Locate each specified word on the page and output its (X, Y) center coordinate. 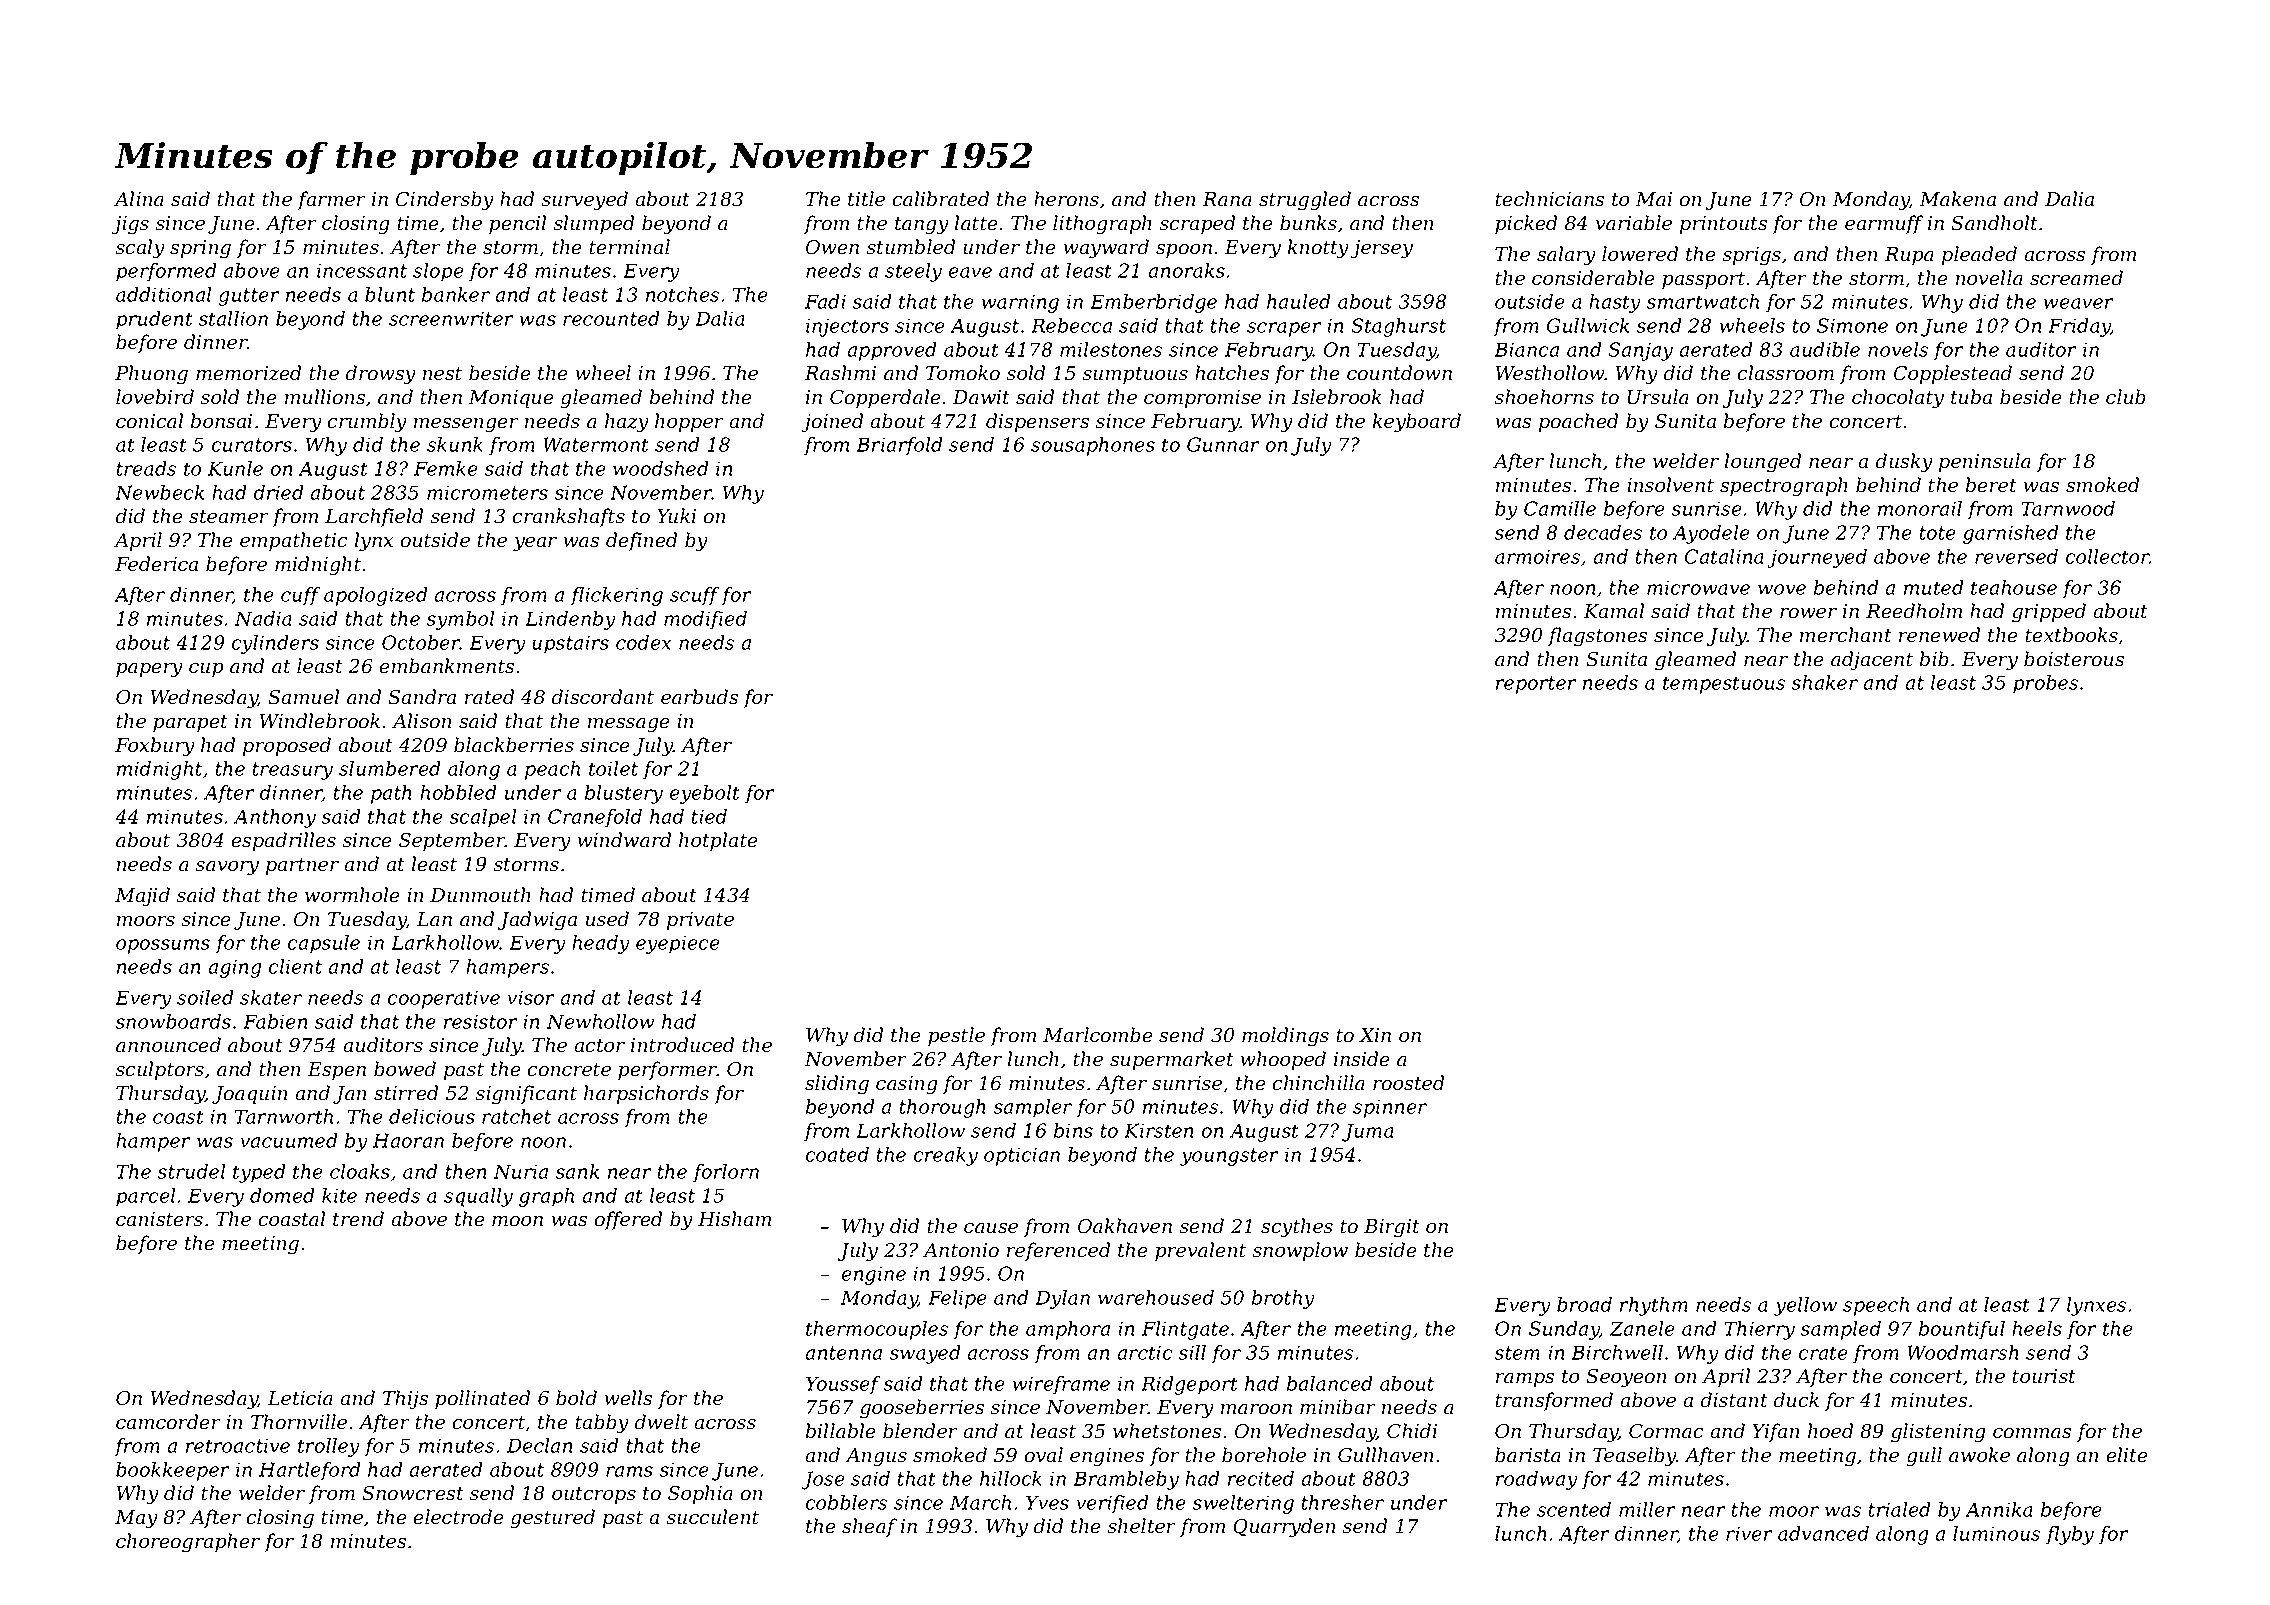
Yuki (676, 516)
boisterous (2074, 659)
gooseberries (922, 1409)
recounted (611, 318)
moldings (1285, 1037)
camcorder (168, 1422)
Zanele (1642, 1328)
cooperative (444, 999)
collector (2108, 556)
